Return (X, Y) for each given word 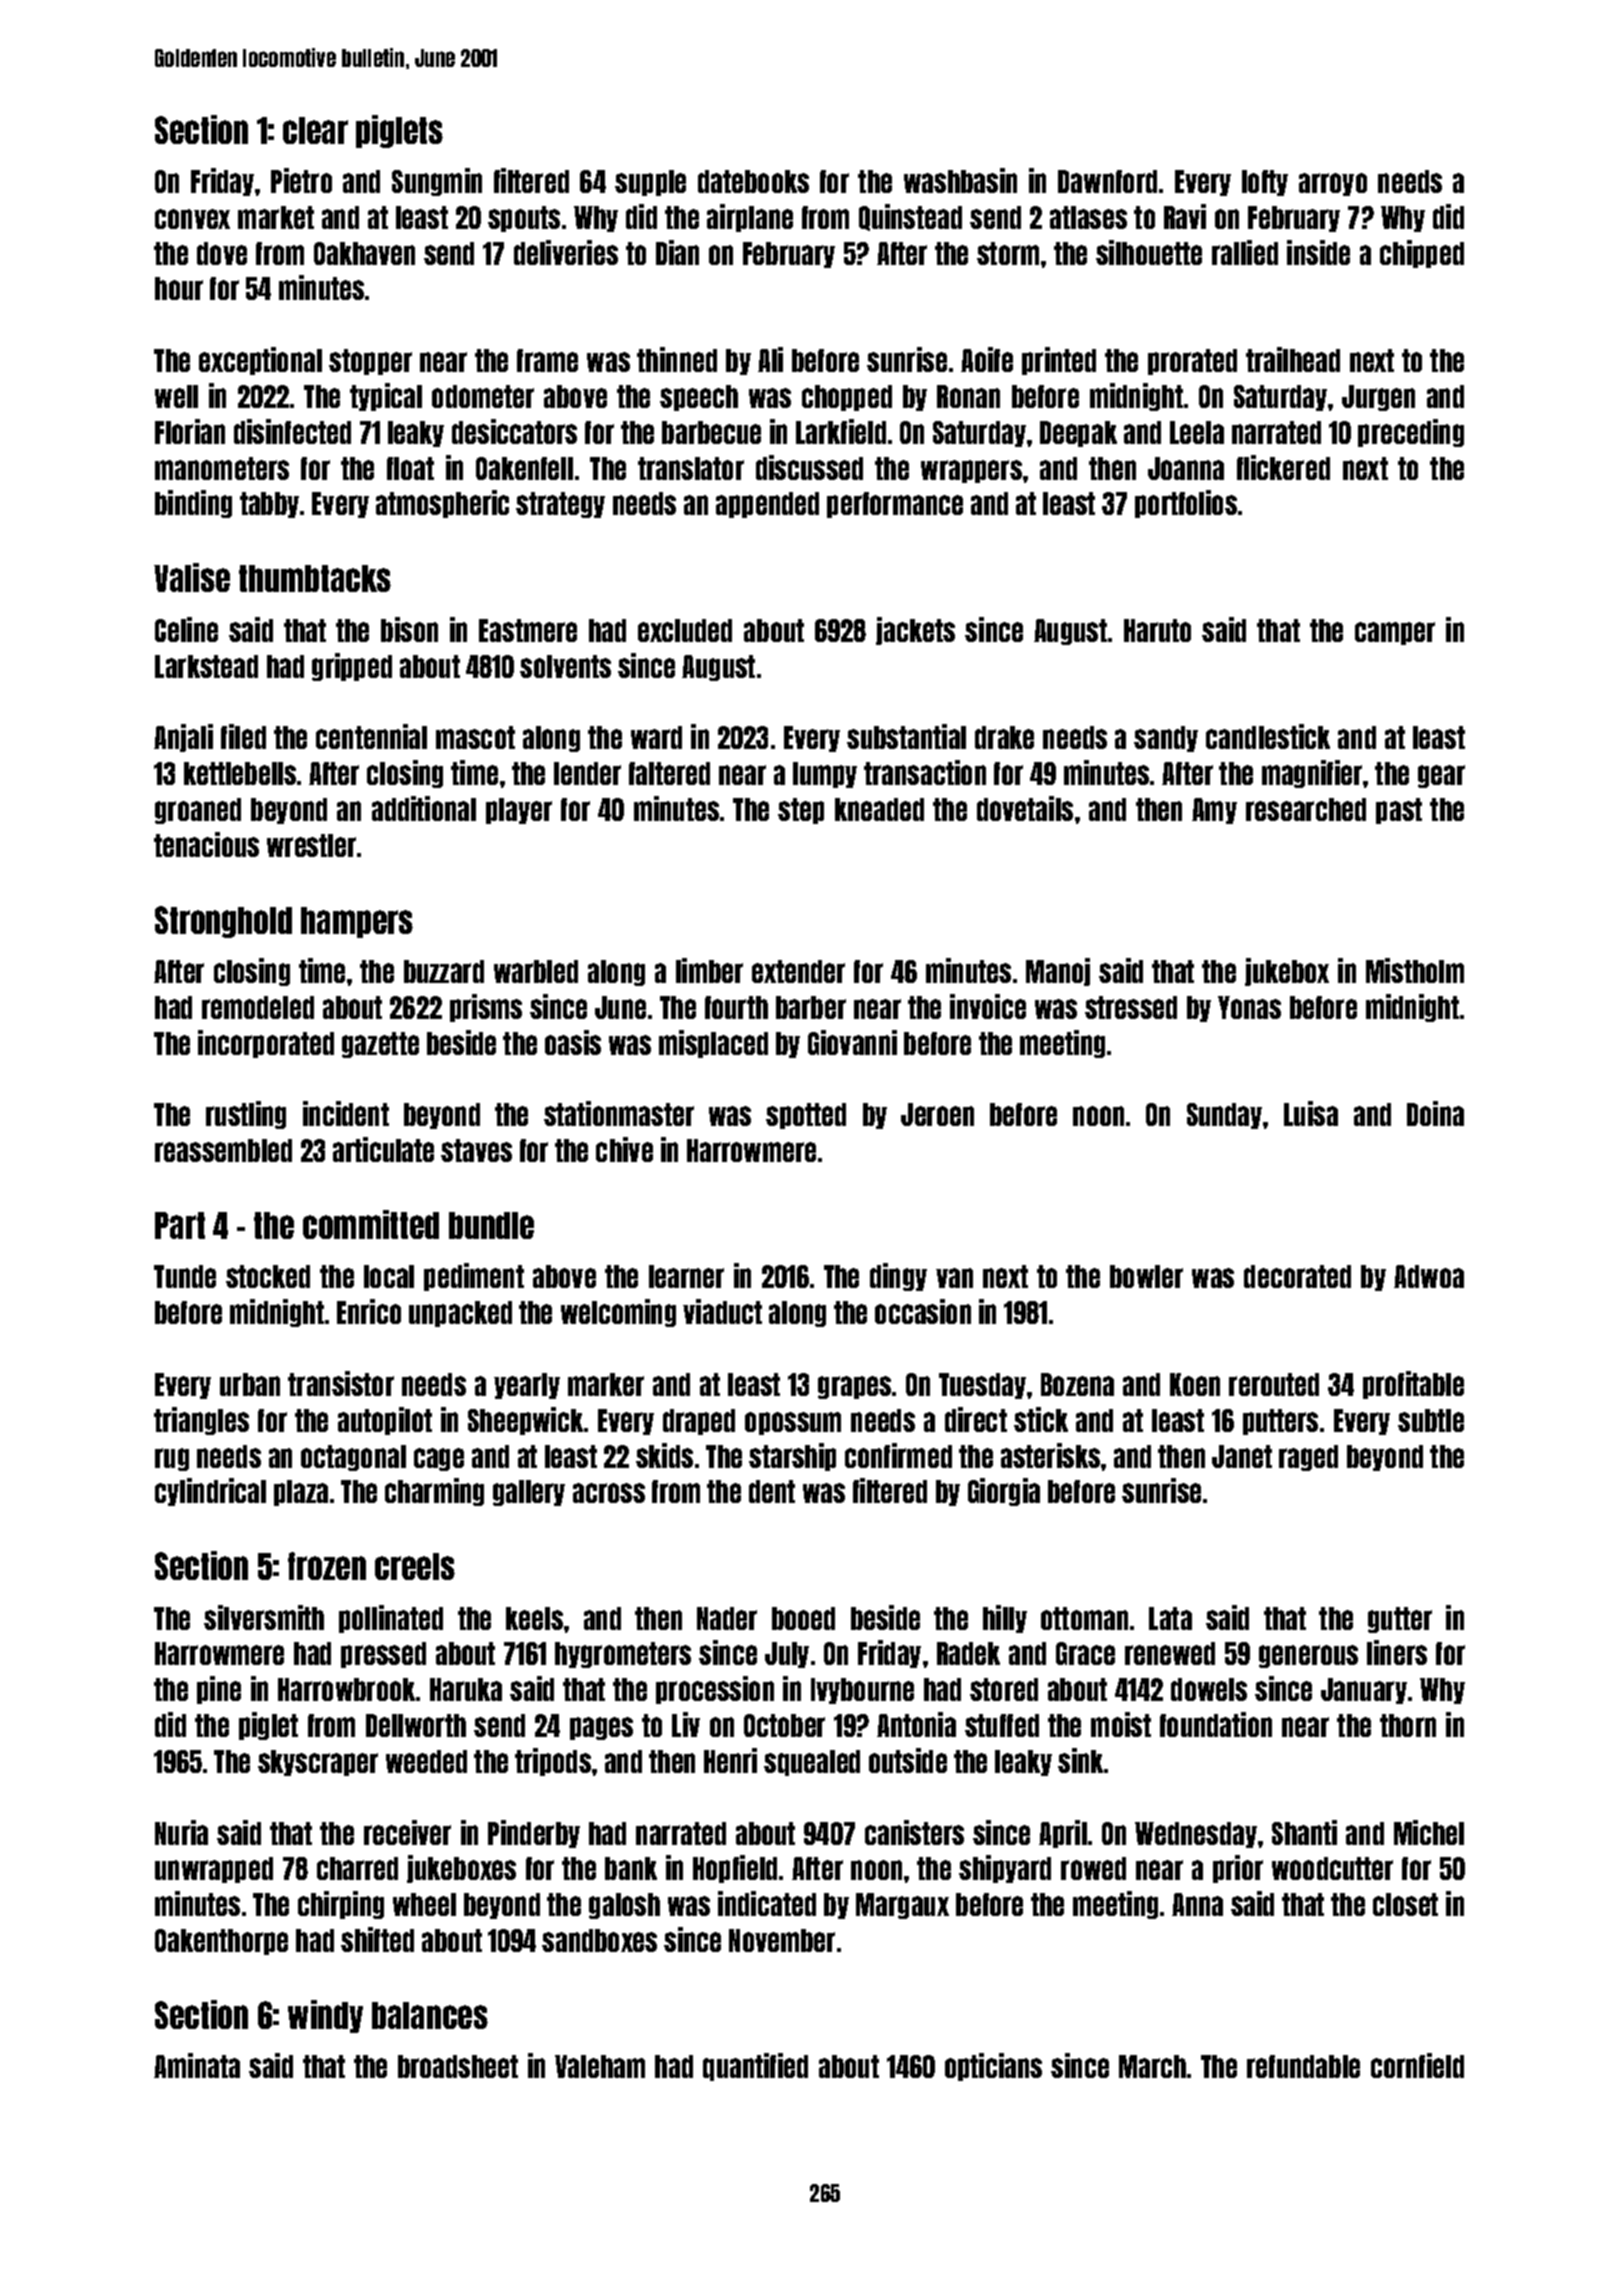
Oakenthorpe (221, 1942)
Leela (1197, 432)
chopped (847, 398)
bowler (1146, 1276)
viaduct (722, 1311)
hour (179, 288)
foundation (1216, 1724)
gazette (380, 1045)
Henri (730, 1760)
